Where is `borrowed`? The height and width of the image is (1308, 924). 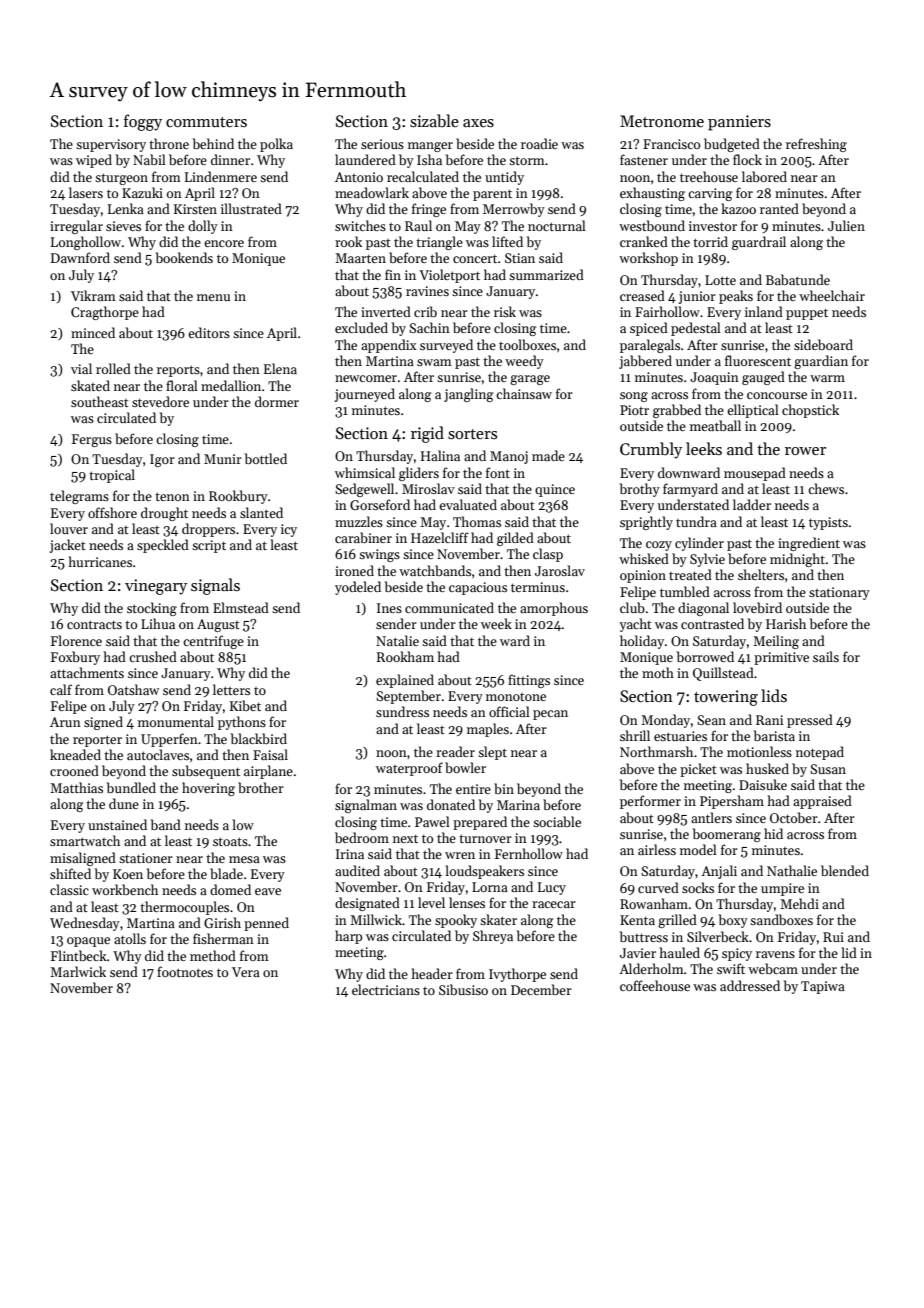
borrowed is located at coordinates (705, 656).
